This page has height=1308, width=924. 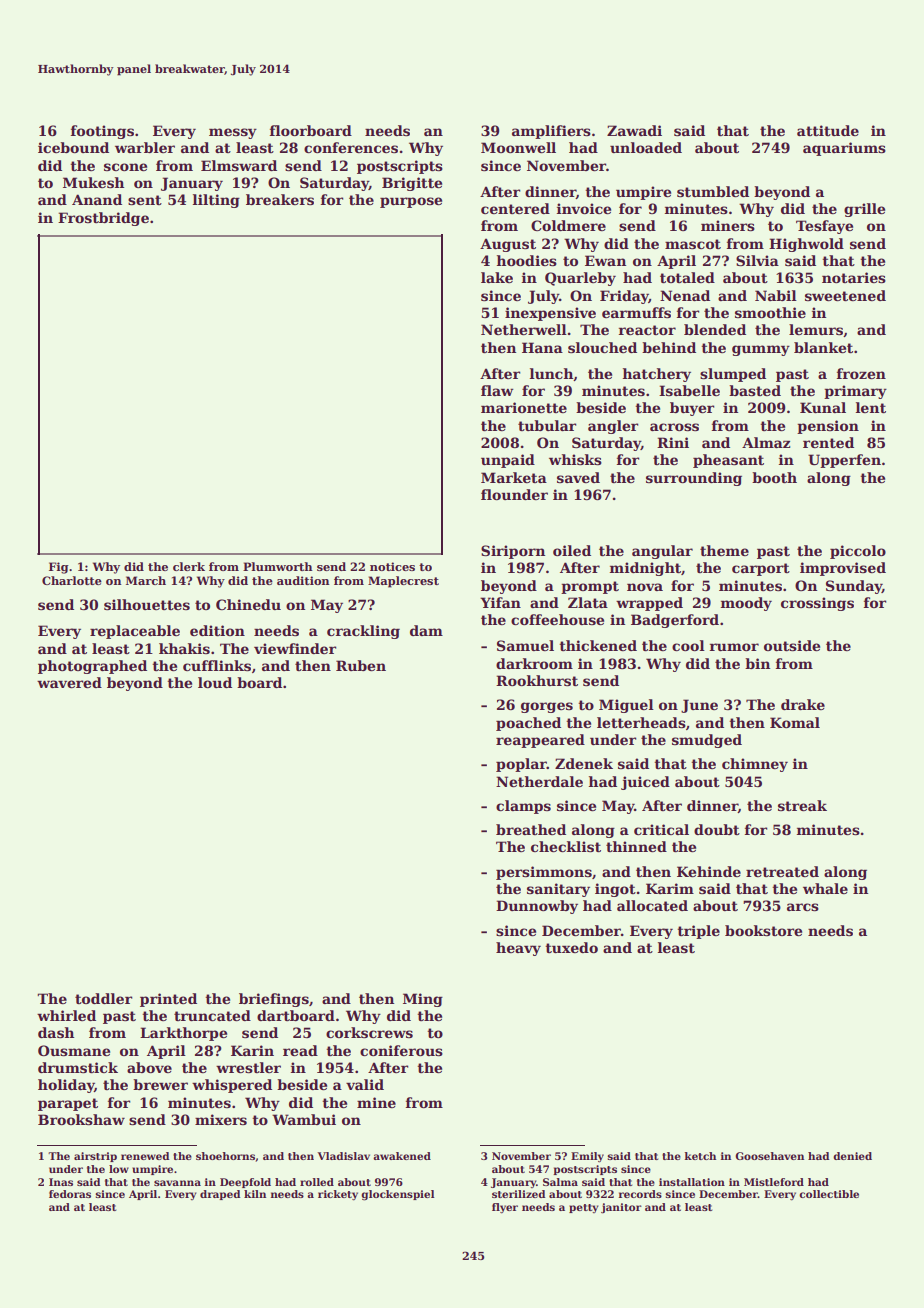 What do you see at coordinates (544, 873) in the page?
I see `persimmons` at bounding box center [544, 873].
